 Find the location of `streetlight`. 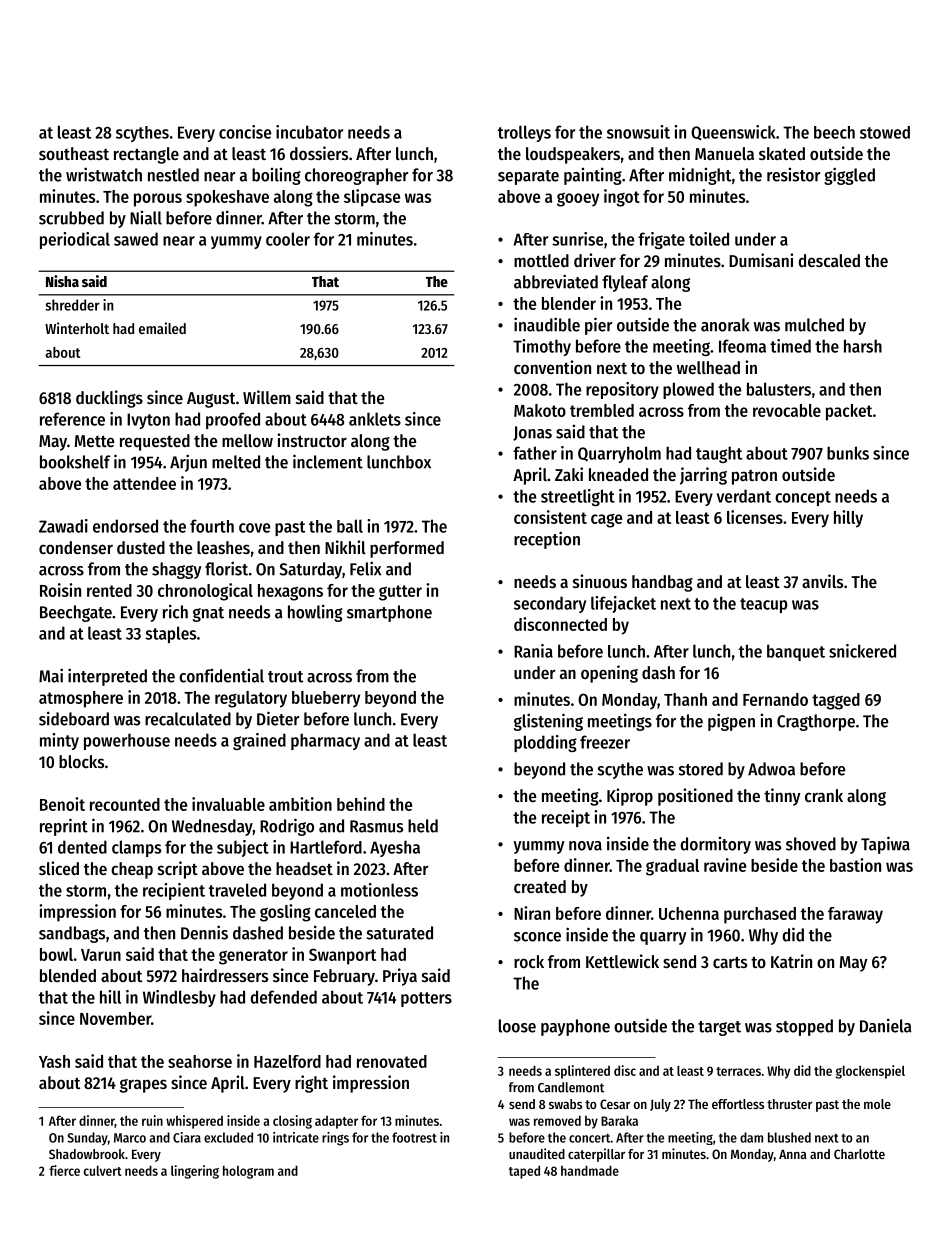

streetlight is located at coordinates (578, 497).
